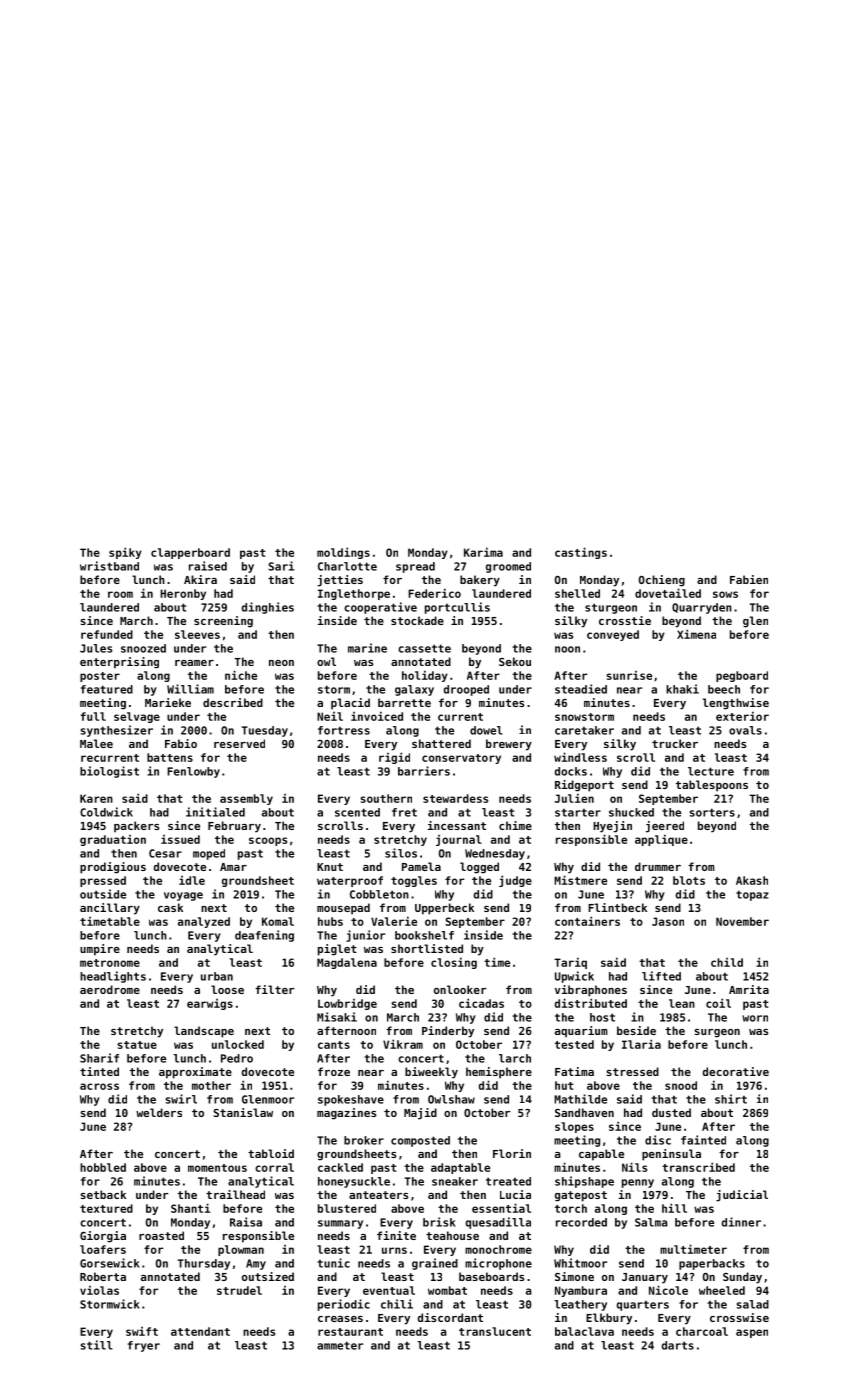 The height and width of the document is (1400, 849). What do you see at coordinates (509, 745) in the document?
I see `brewery` at bounding box center [509, 745].
